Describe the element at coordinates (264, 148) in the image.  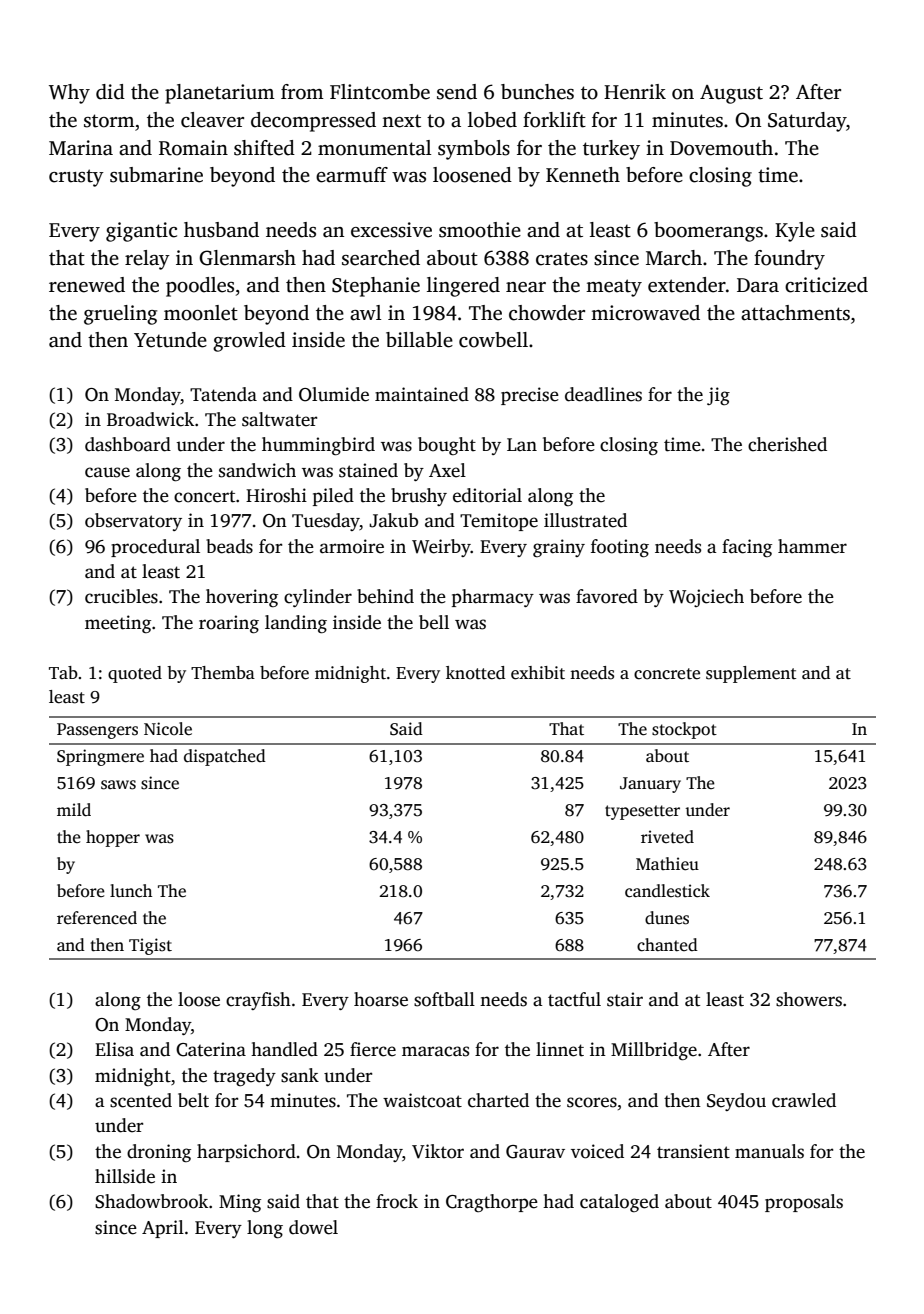
I see `shifted` at that location.
